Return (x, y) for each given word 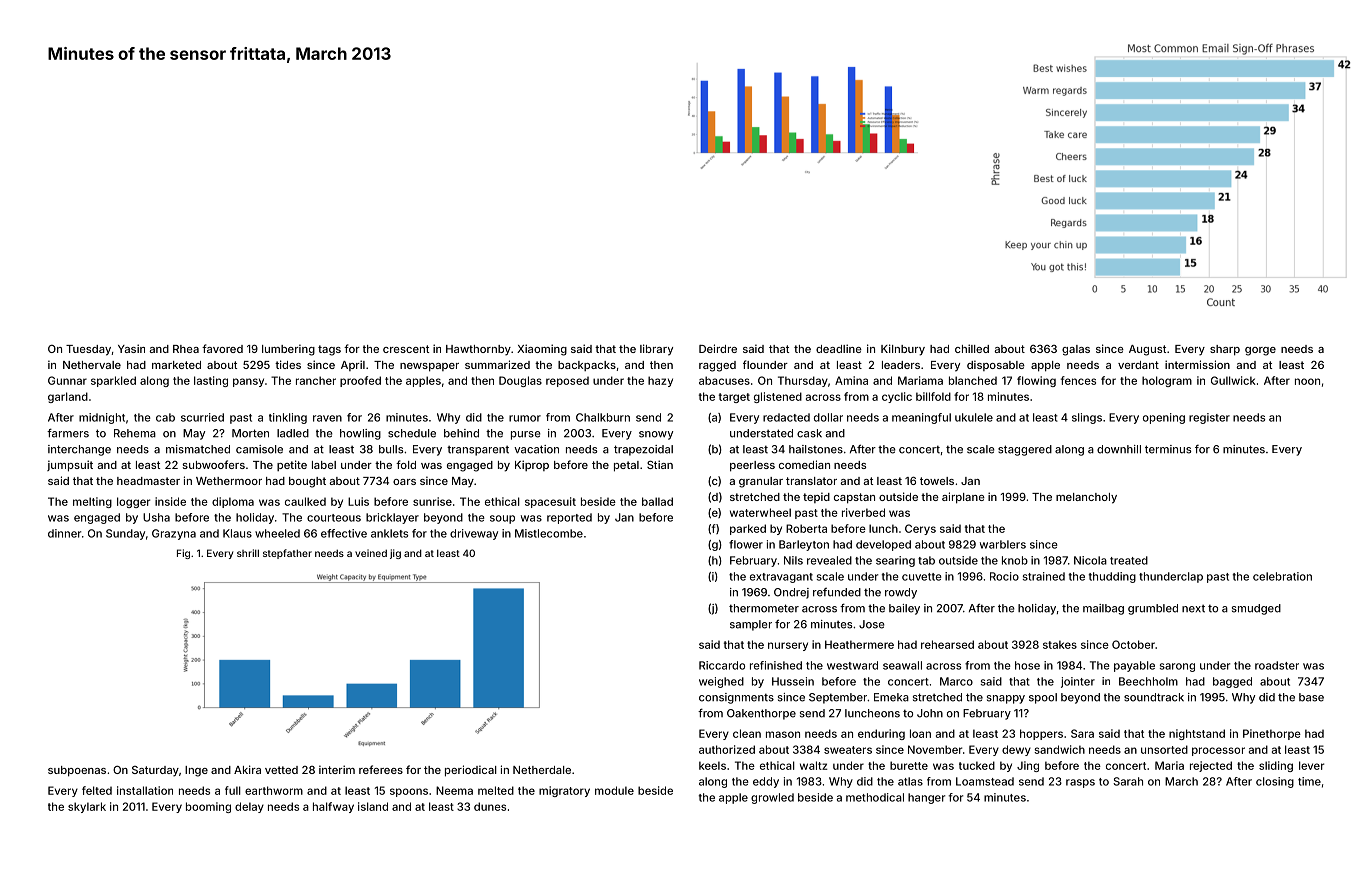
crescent (406, 349)
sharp (1225, 350)
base (1311, 697)
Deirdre (718, 348)
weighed (721, 682)
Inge (196, 771)
